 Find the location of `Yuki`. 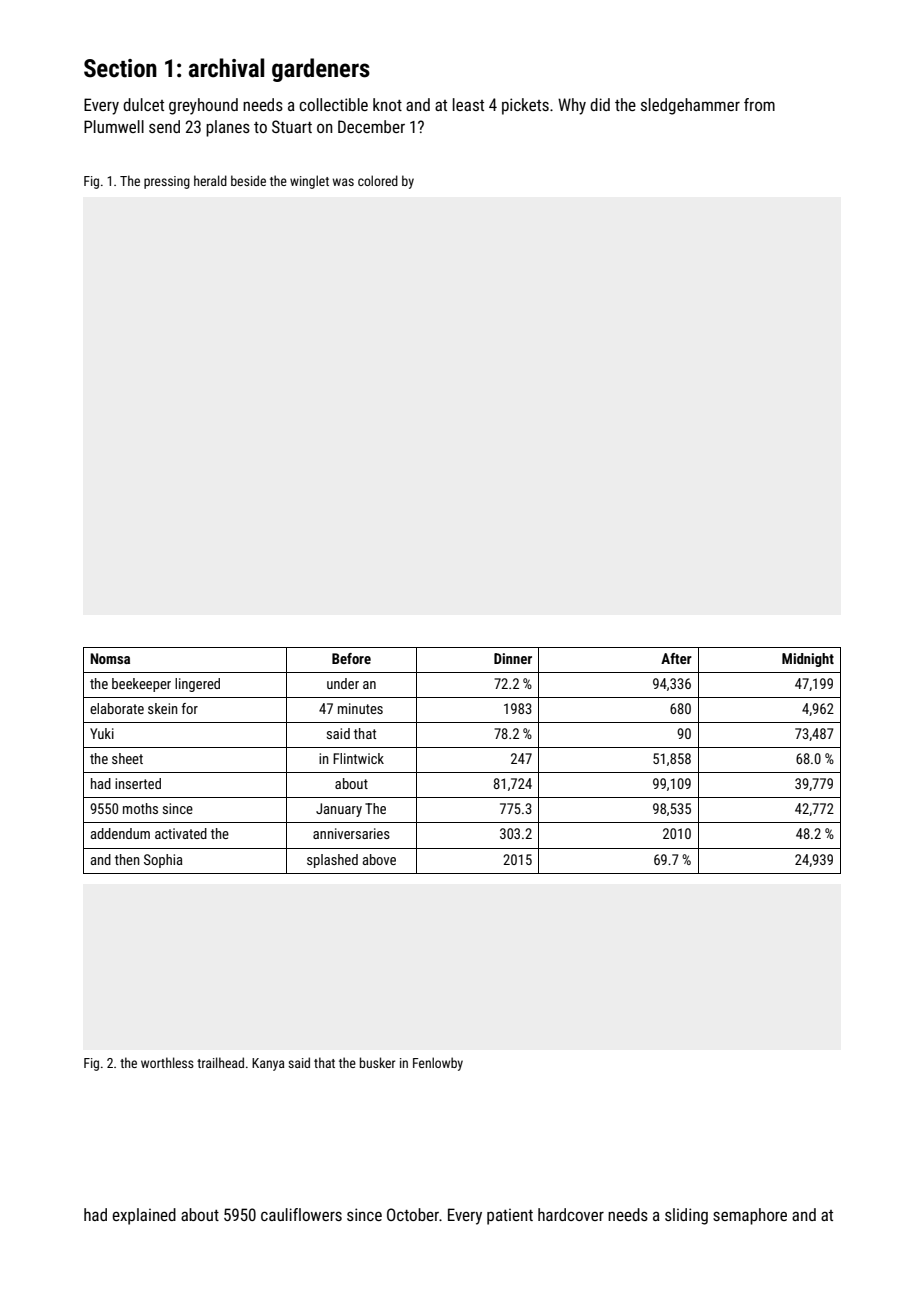

Yuki is located at coordinates (102, 733).
